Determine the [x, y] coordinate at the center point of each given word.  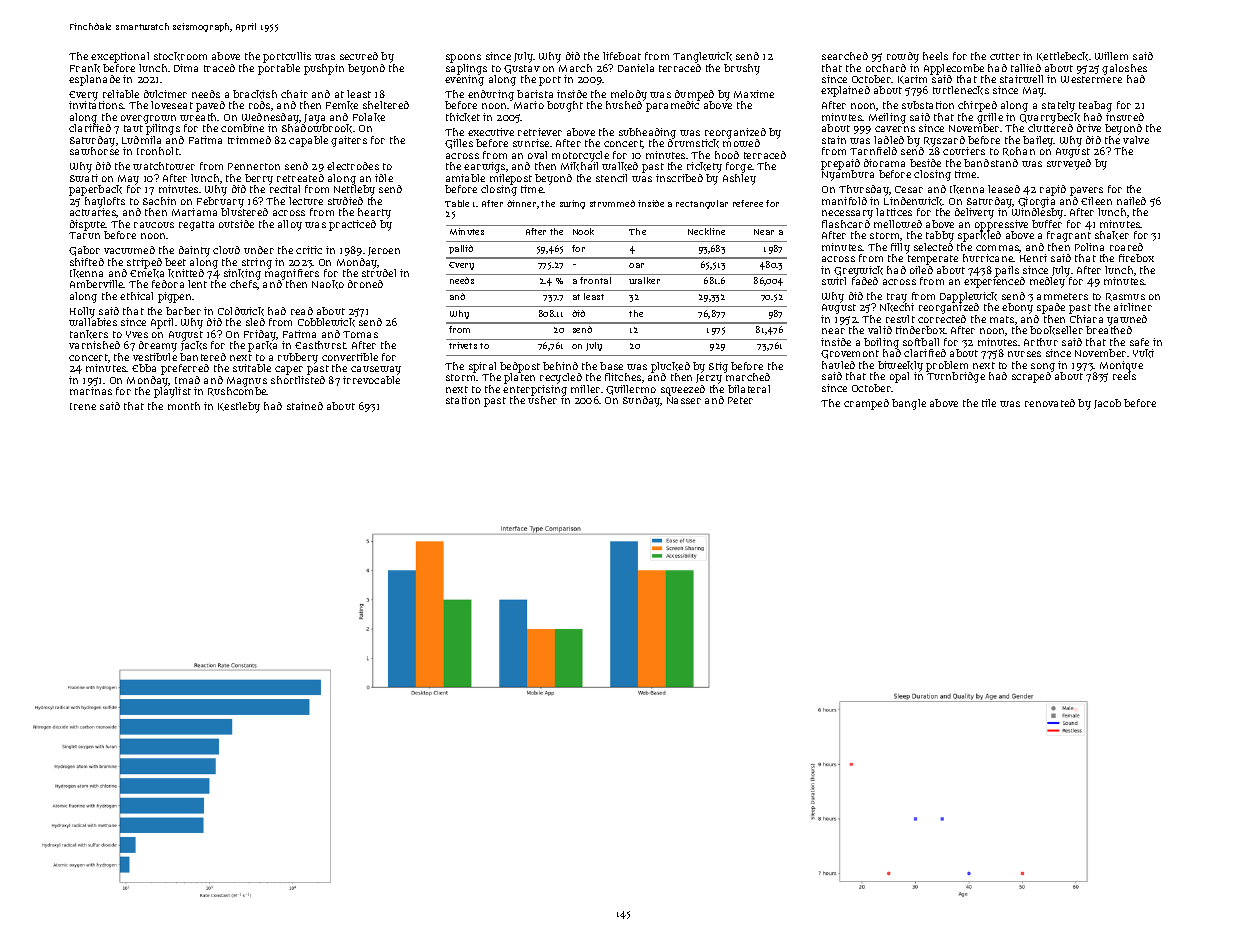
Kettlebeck [1062, 56]
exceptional [120, 57]
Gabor [84, 251]
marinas [91, 391]
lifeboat [622, 56]
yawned [1127, 320]
